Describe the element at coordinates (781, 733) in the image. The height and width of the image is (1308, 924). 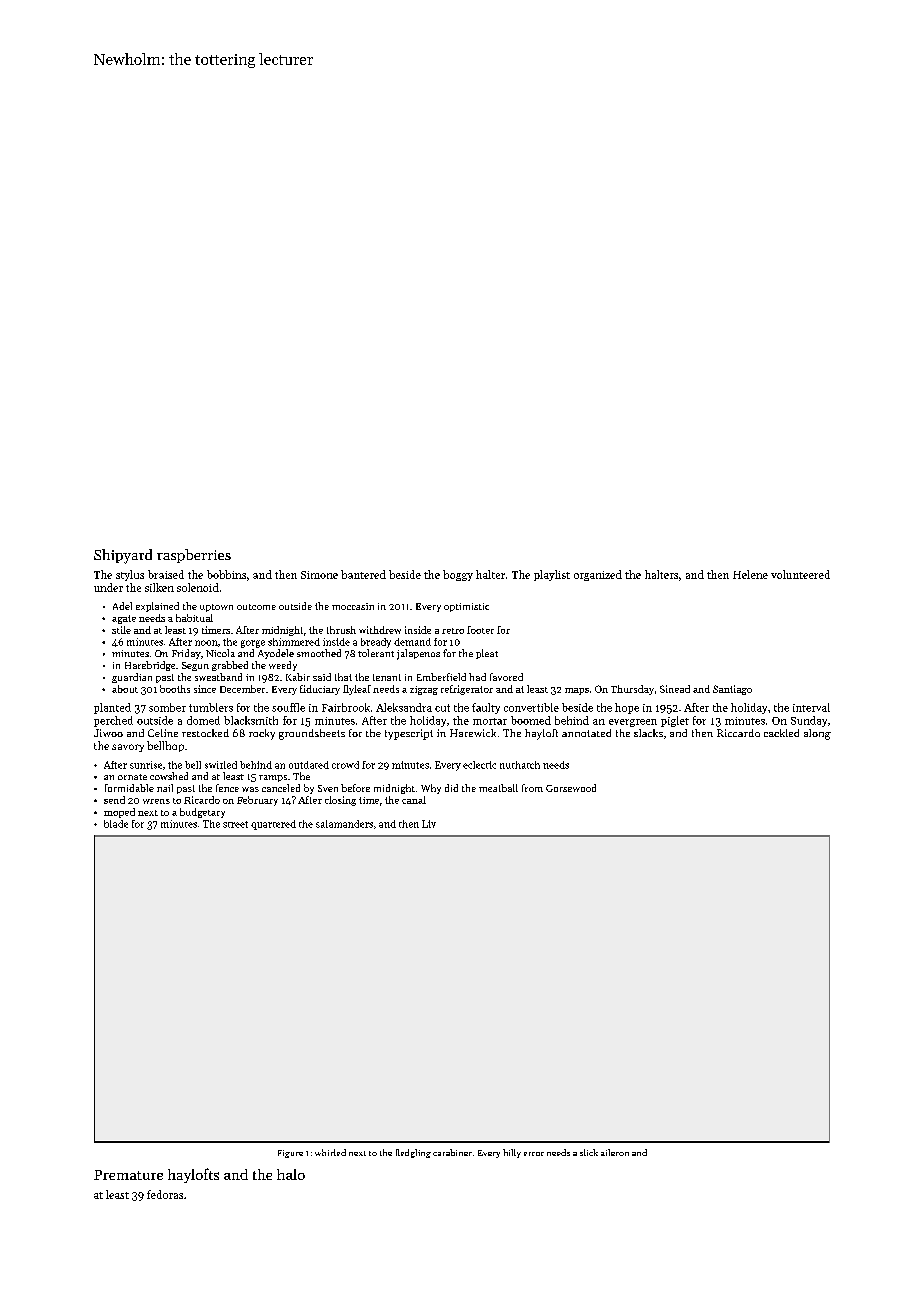
I see `cackled` at that location.
